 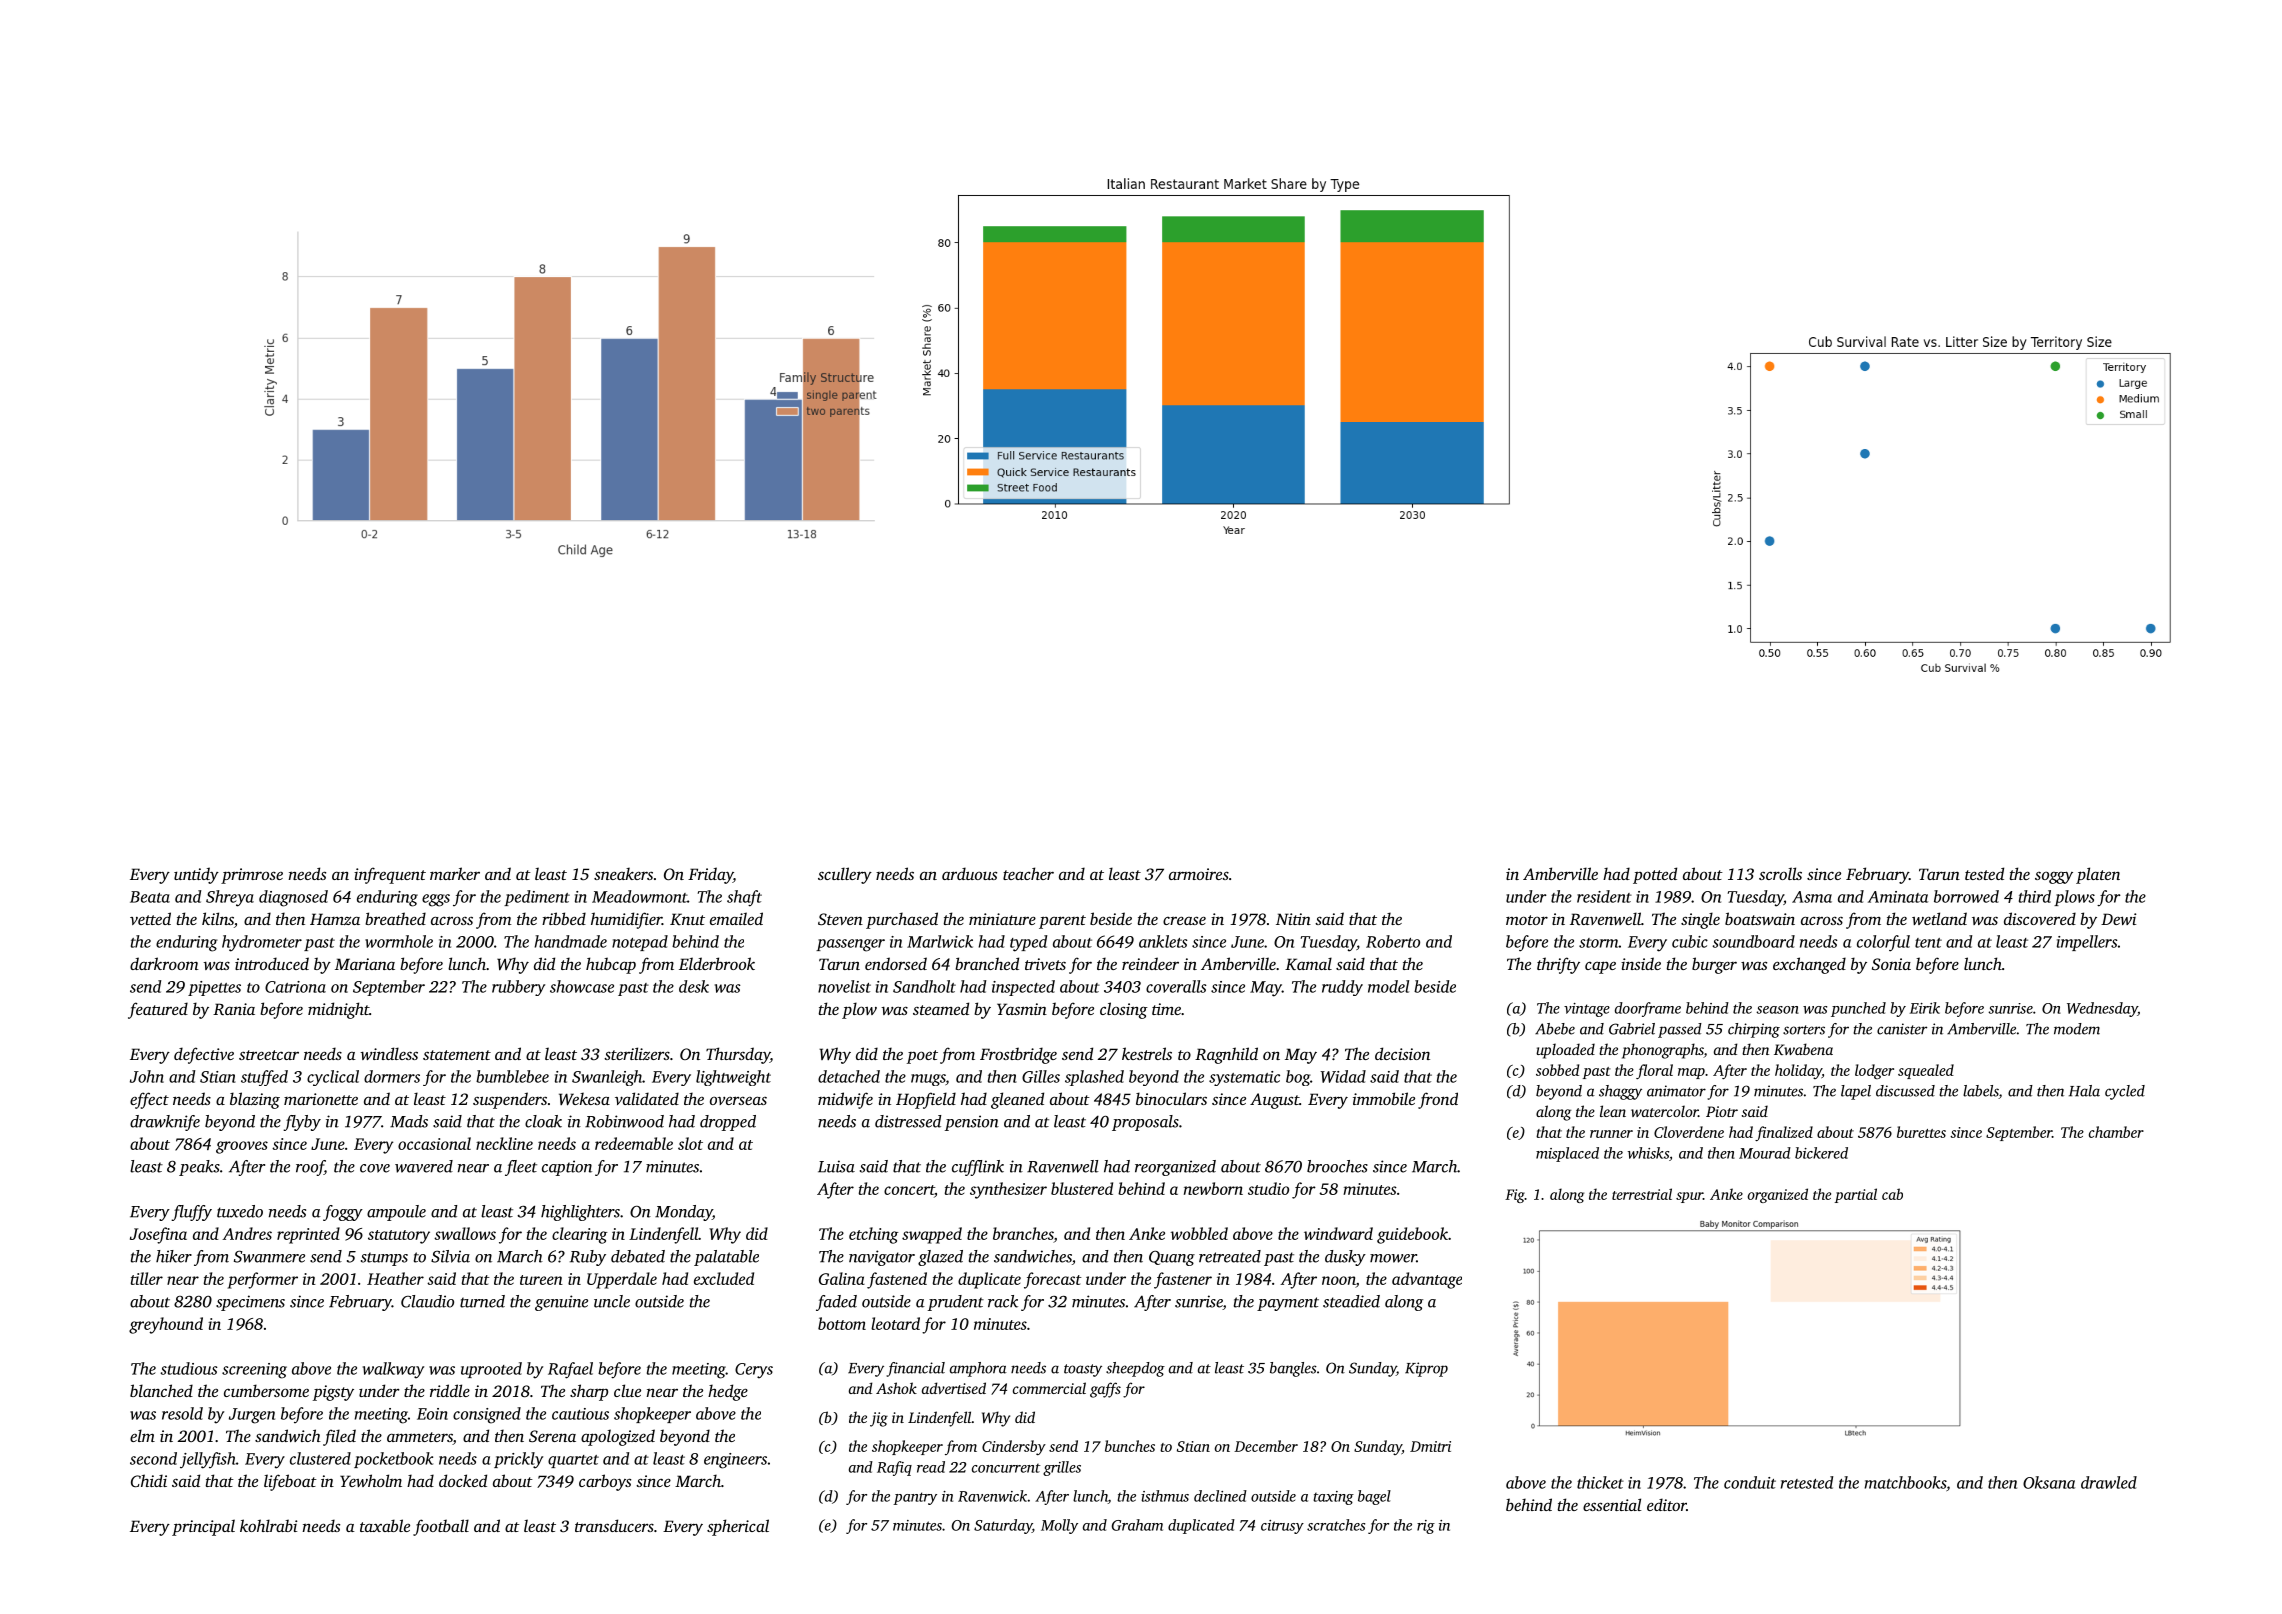 What do you see at coordinates (1337, 1166) in the page?
I see `brooches` at bounding box center [1337, 1166].
